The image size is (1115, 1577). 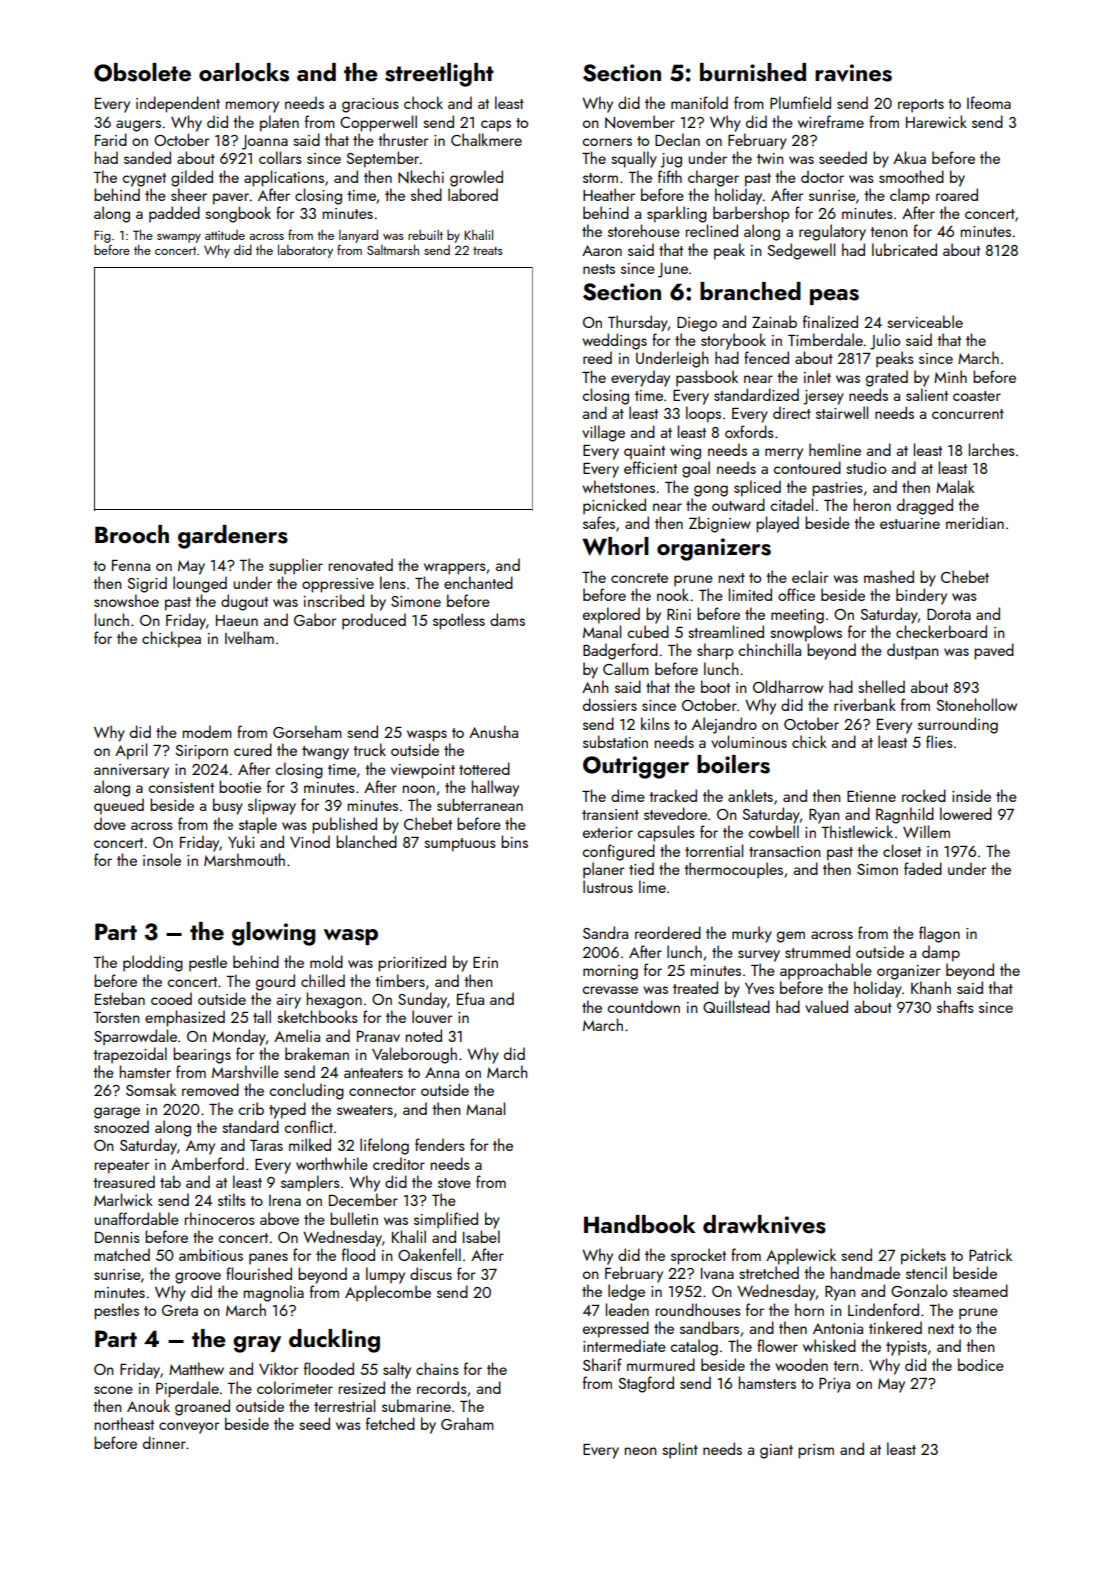 What do you see at coordinates (162, 859) in the image?
I see `insole` at bounding box center [162, 859].
